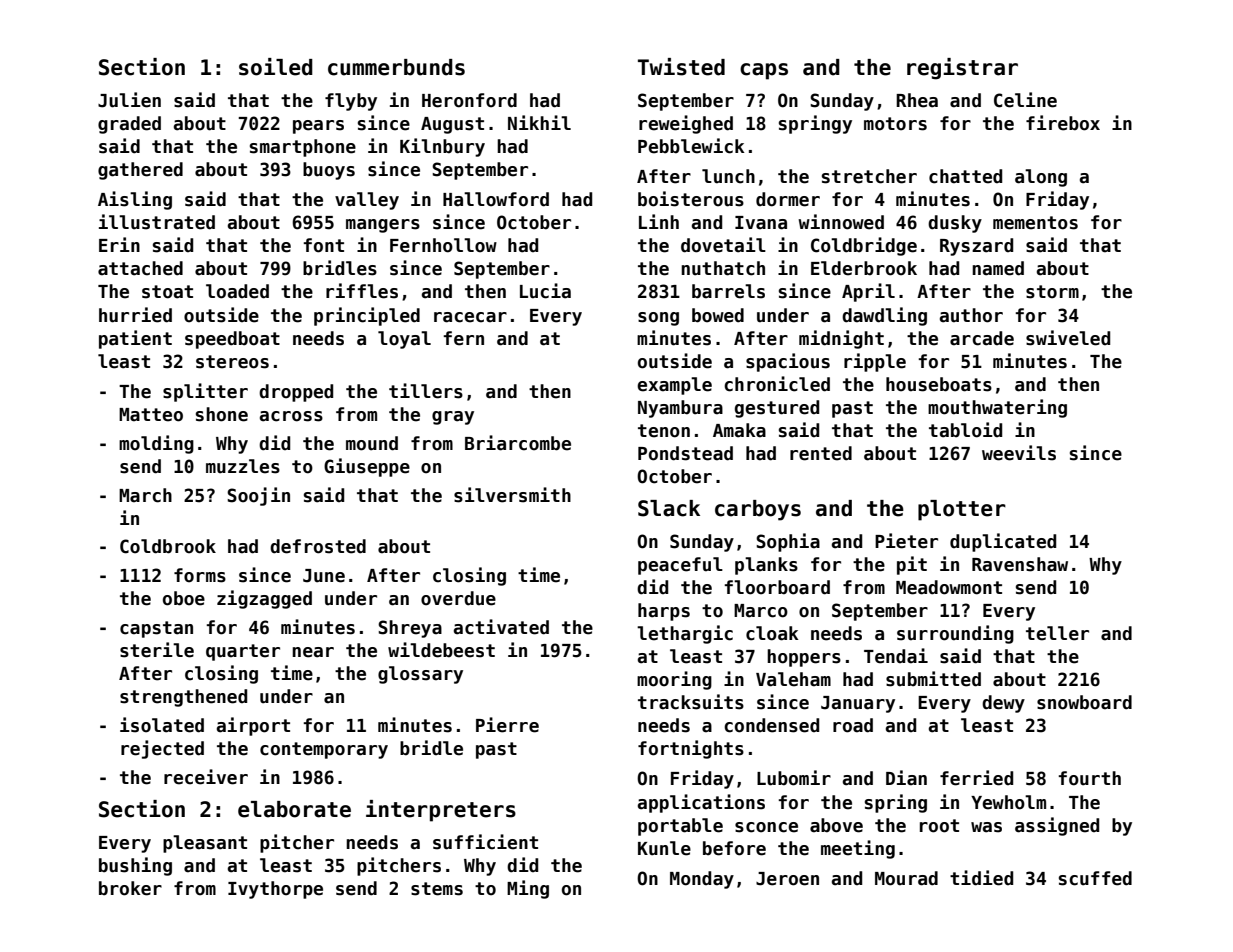 The height and width of the screenshot is (952, 1233). Describe the element at coordinates (664, 612) in the screenshot. I see `harps` at that location.
